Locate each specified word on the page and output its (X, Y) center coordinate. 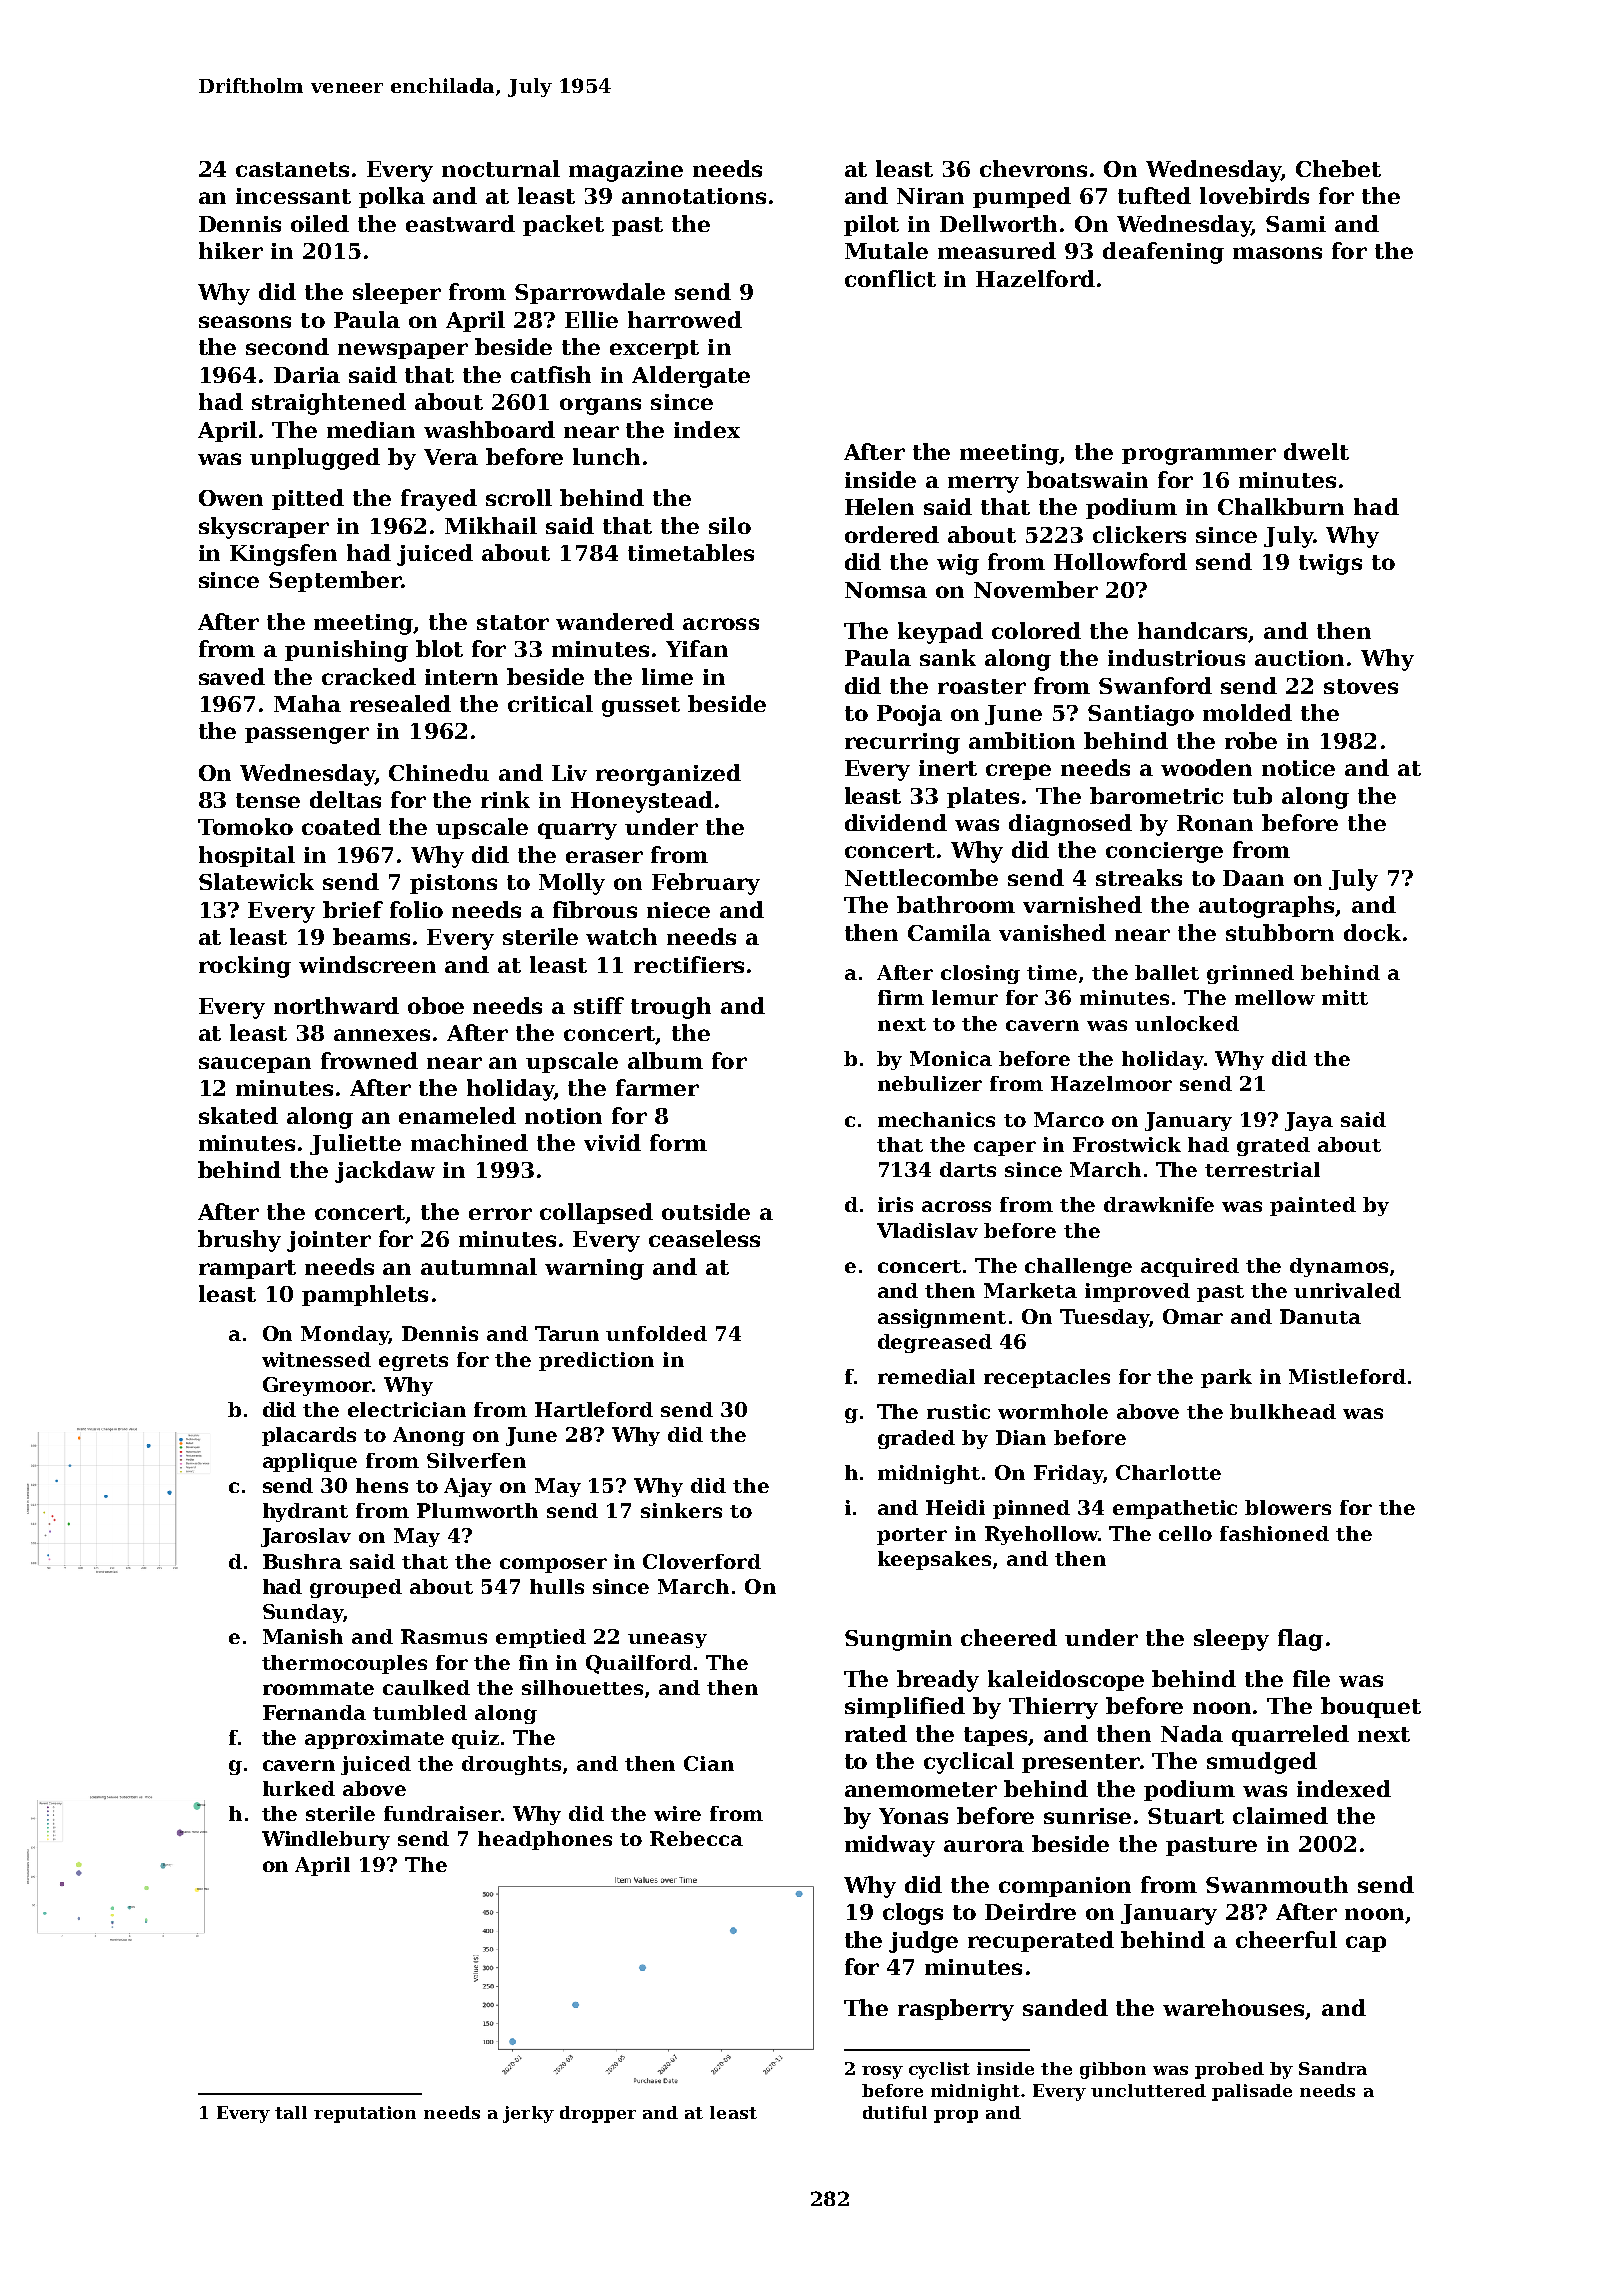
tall (291, 2112)
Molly (572, 884)
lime (667, 676)
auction (1299, 658)
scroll (519, 497)
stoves (1361, 686)
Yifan (697, 648)
